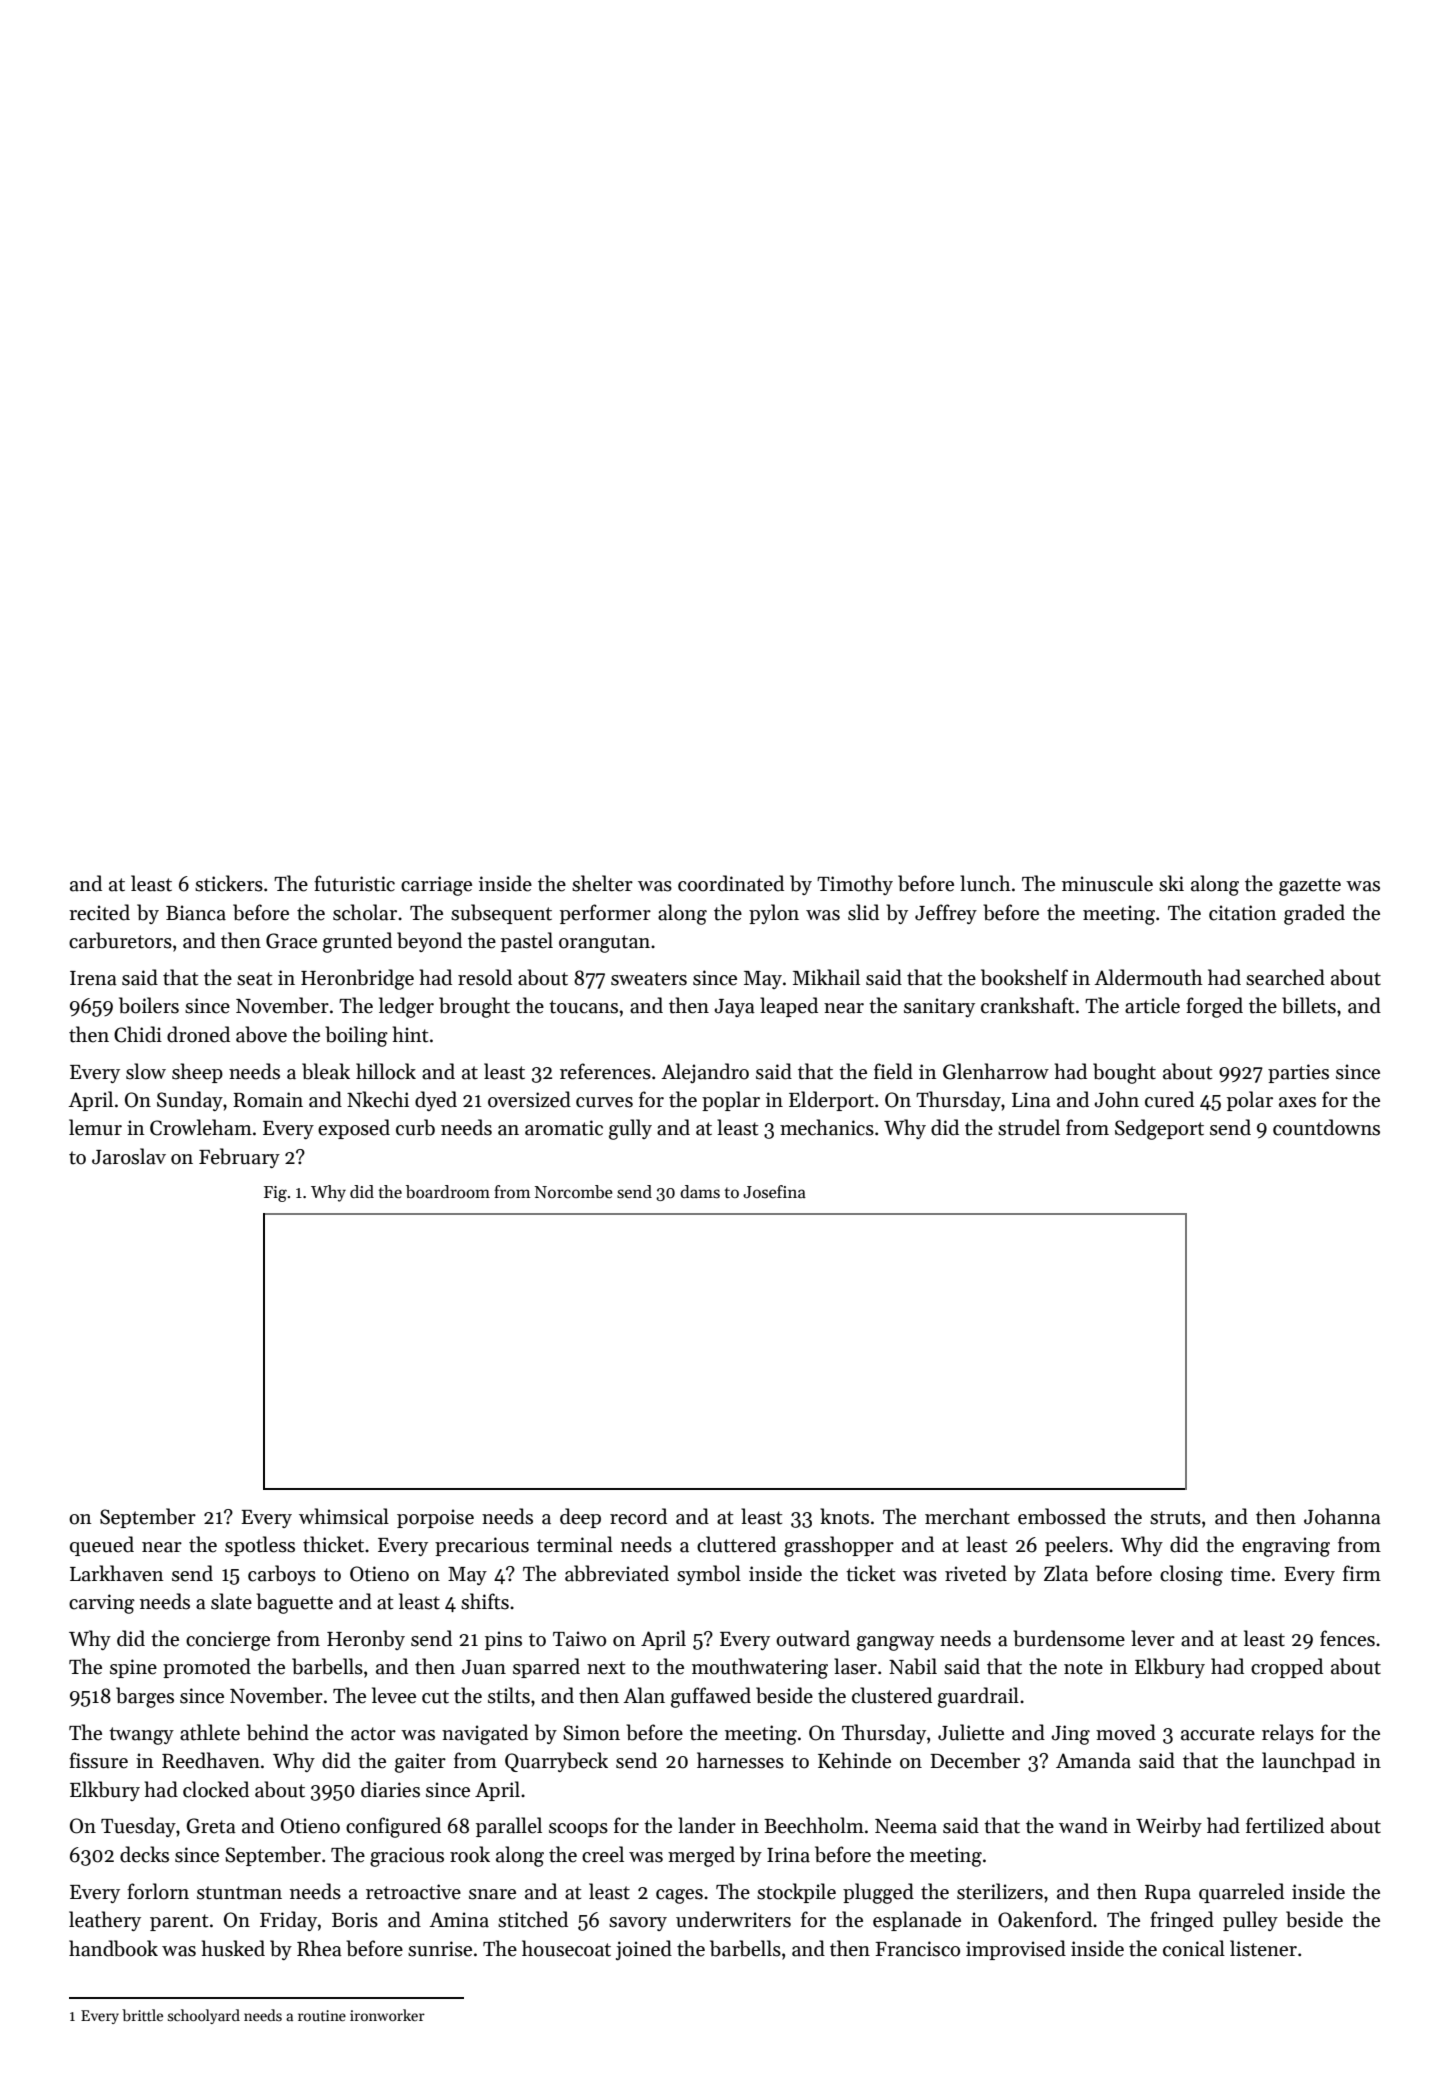 The height and width of the document is (2100, 1450). What do you see at coordinates (294, 1603) in the document?
I see `baguette` at bounding box center [294, 1603].
